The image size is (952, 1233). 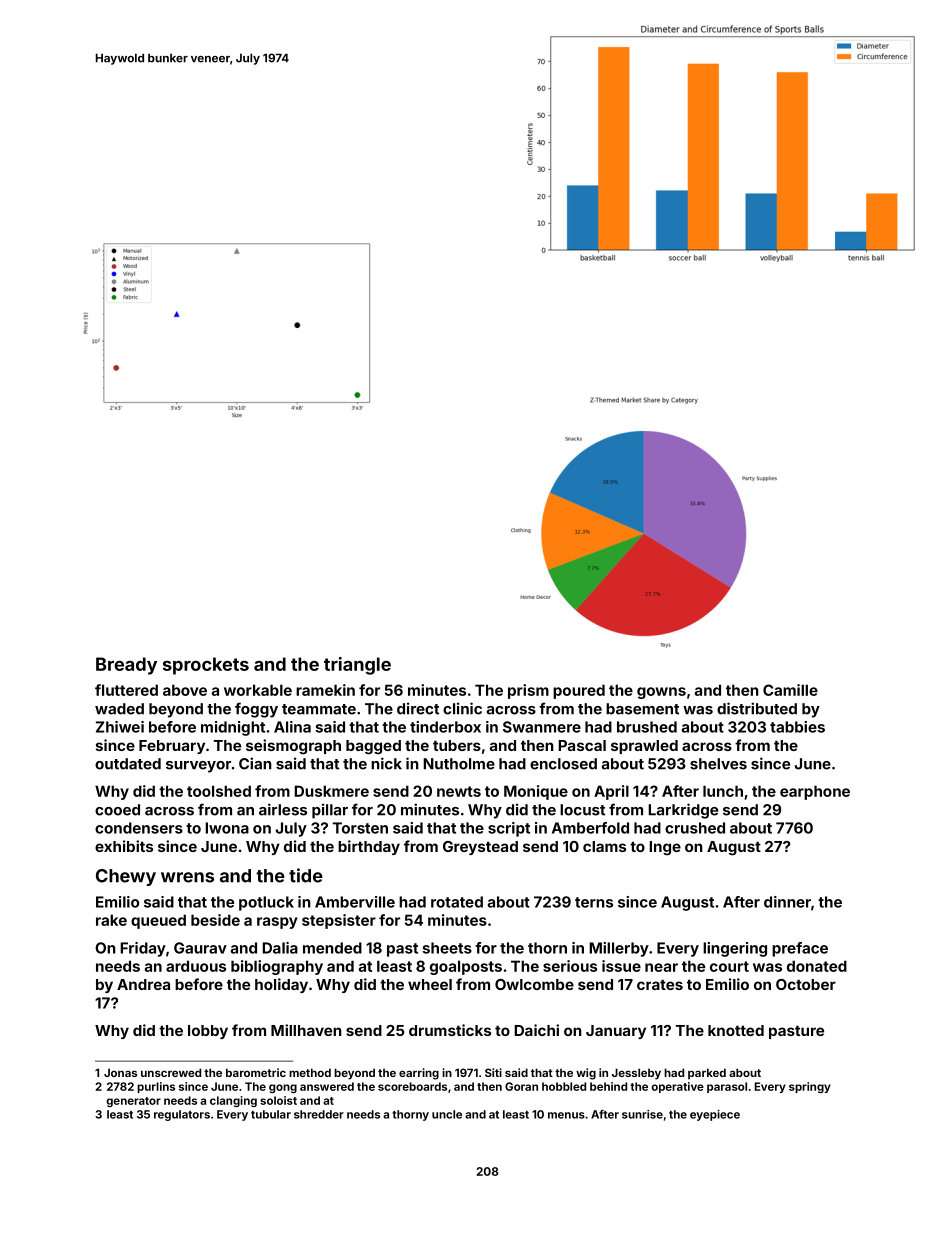 What do you see at coordinates (117, 810) in the screenshot?
I see `cooed` at bounding box center [117, 810].
